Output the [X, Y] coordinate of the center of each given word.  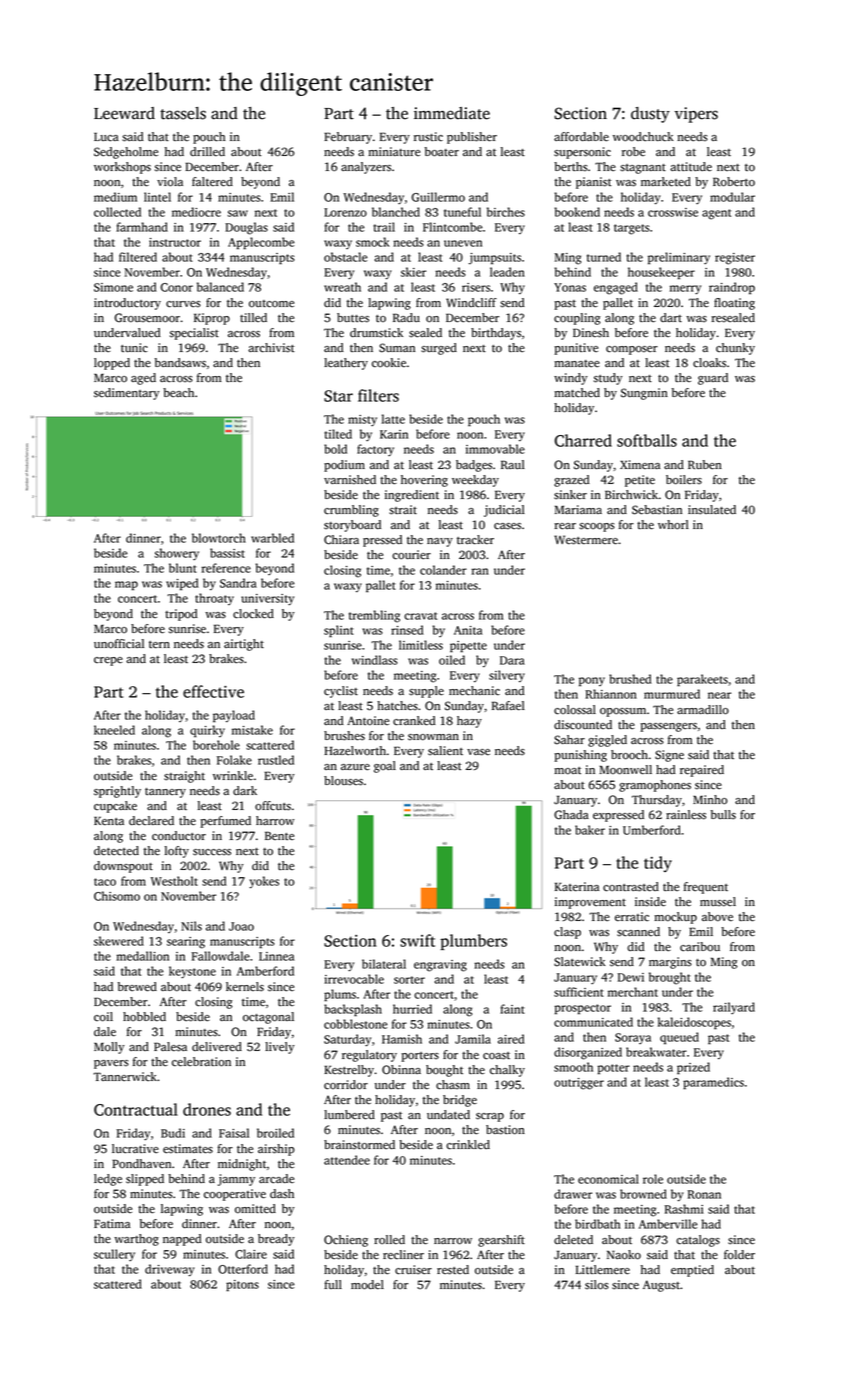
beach [178, 393]
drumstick [376, 333]
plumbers [473, 942]
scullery [114, 1255]
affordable [581, 137]
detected [116, 851]
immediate [452, 113]
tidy [658, 864]
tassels [183, 113]
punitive [576, 349]
